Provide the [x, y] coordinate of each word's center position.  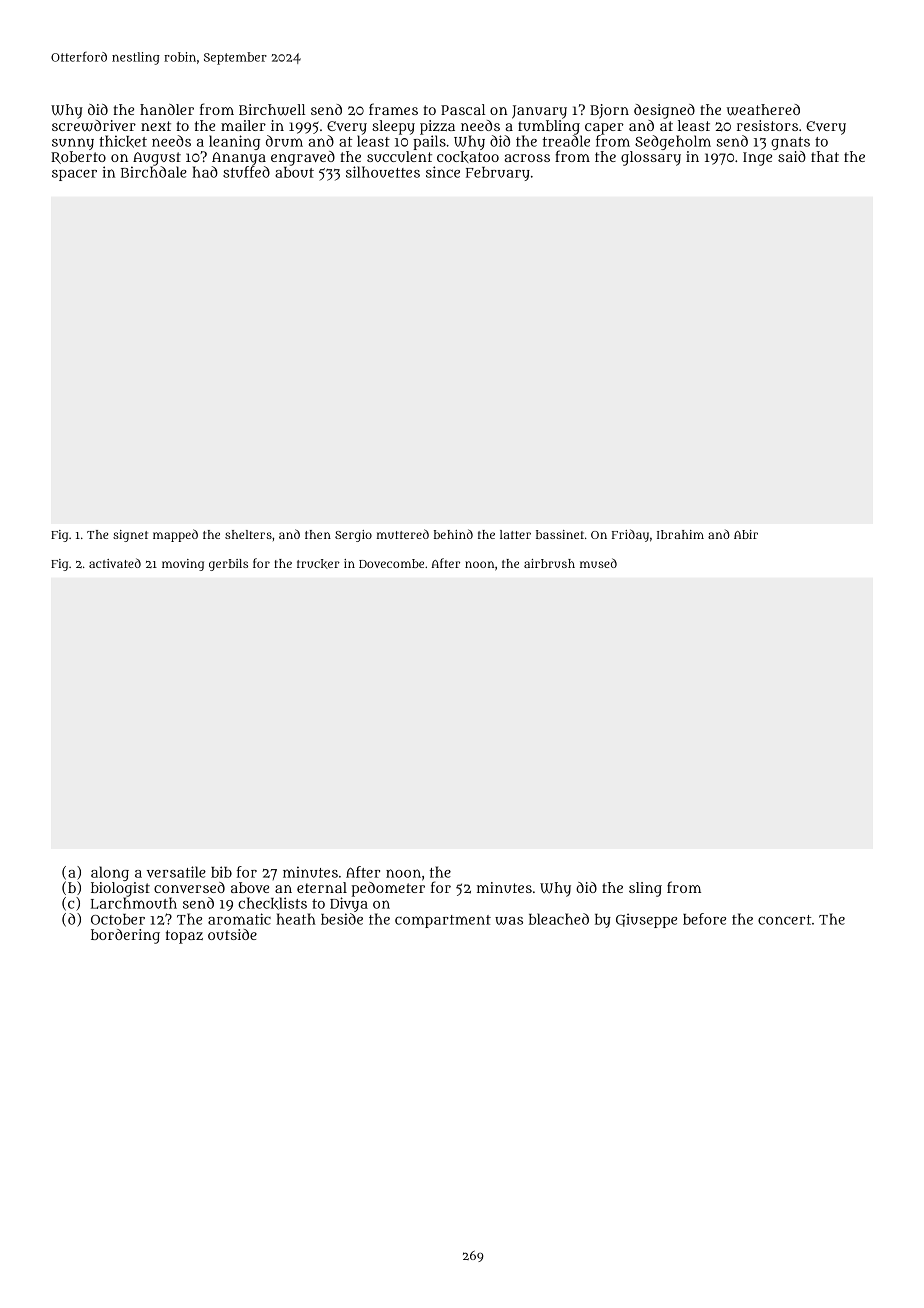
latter [515, 534]
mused [598, 563]
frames [393, 109]
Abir [746, 534]
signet [130, 536]
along [110, 873]
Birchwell [272, 110]
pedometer [388, 889]
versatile [176, 872]
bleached [559, 919]
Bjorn [609, 111]
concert [784, 920]
